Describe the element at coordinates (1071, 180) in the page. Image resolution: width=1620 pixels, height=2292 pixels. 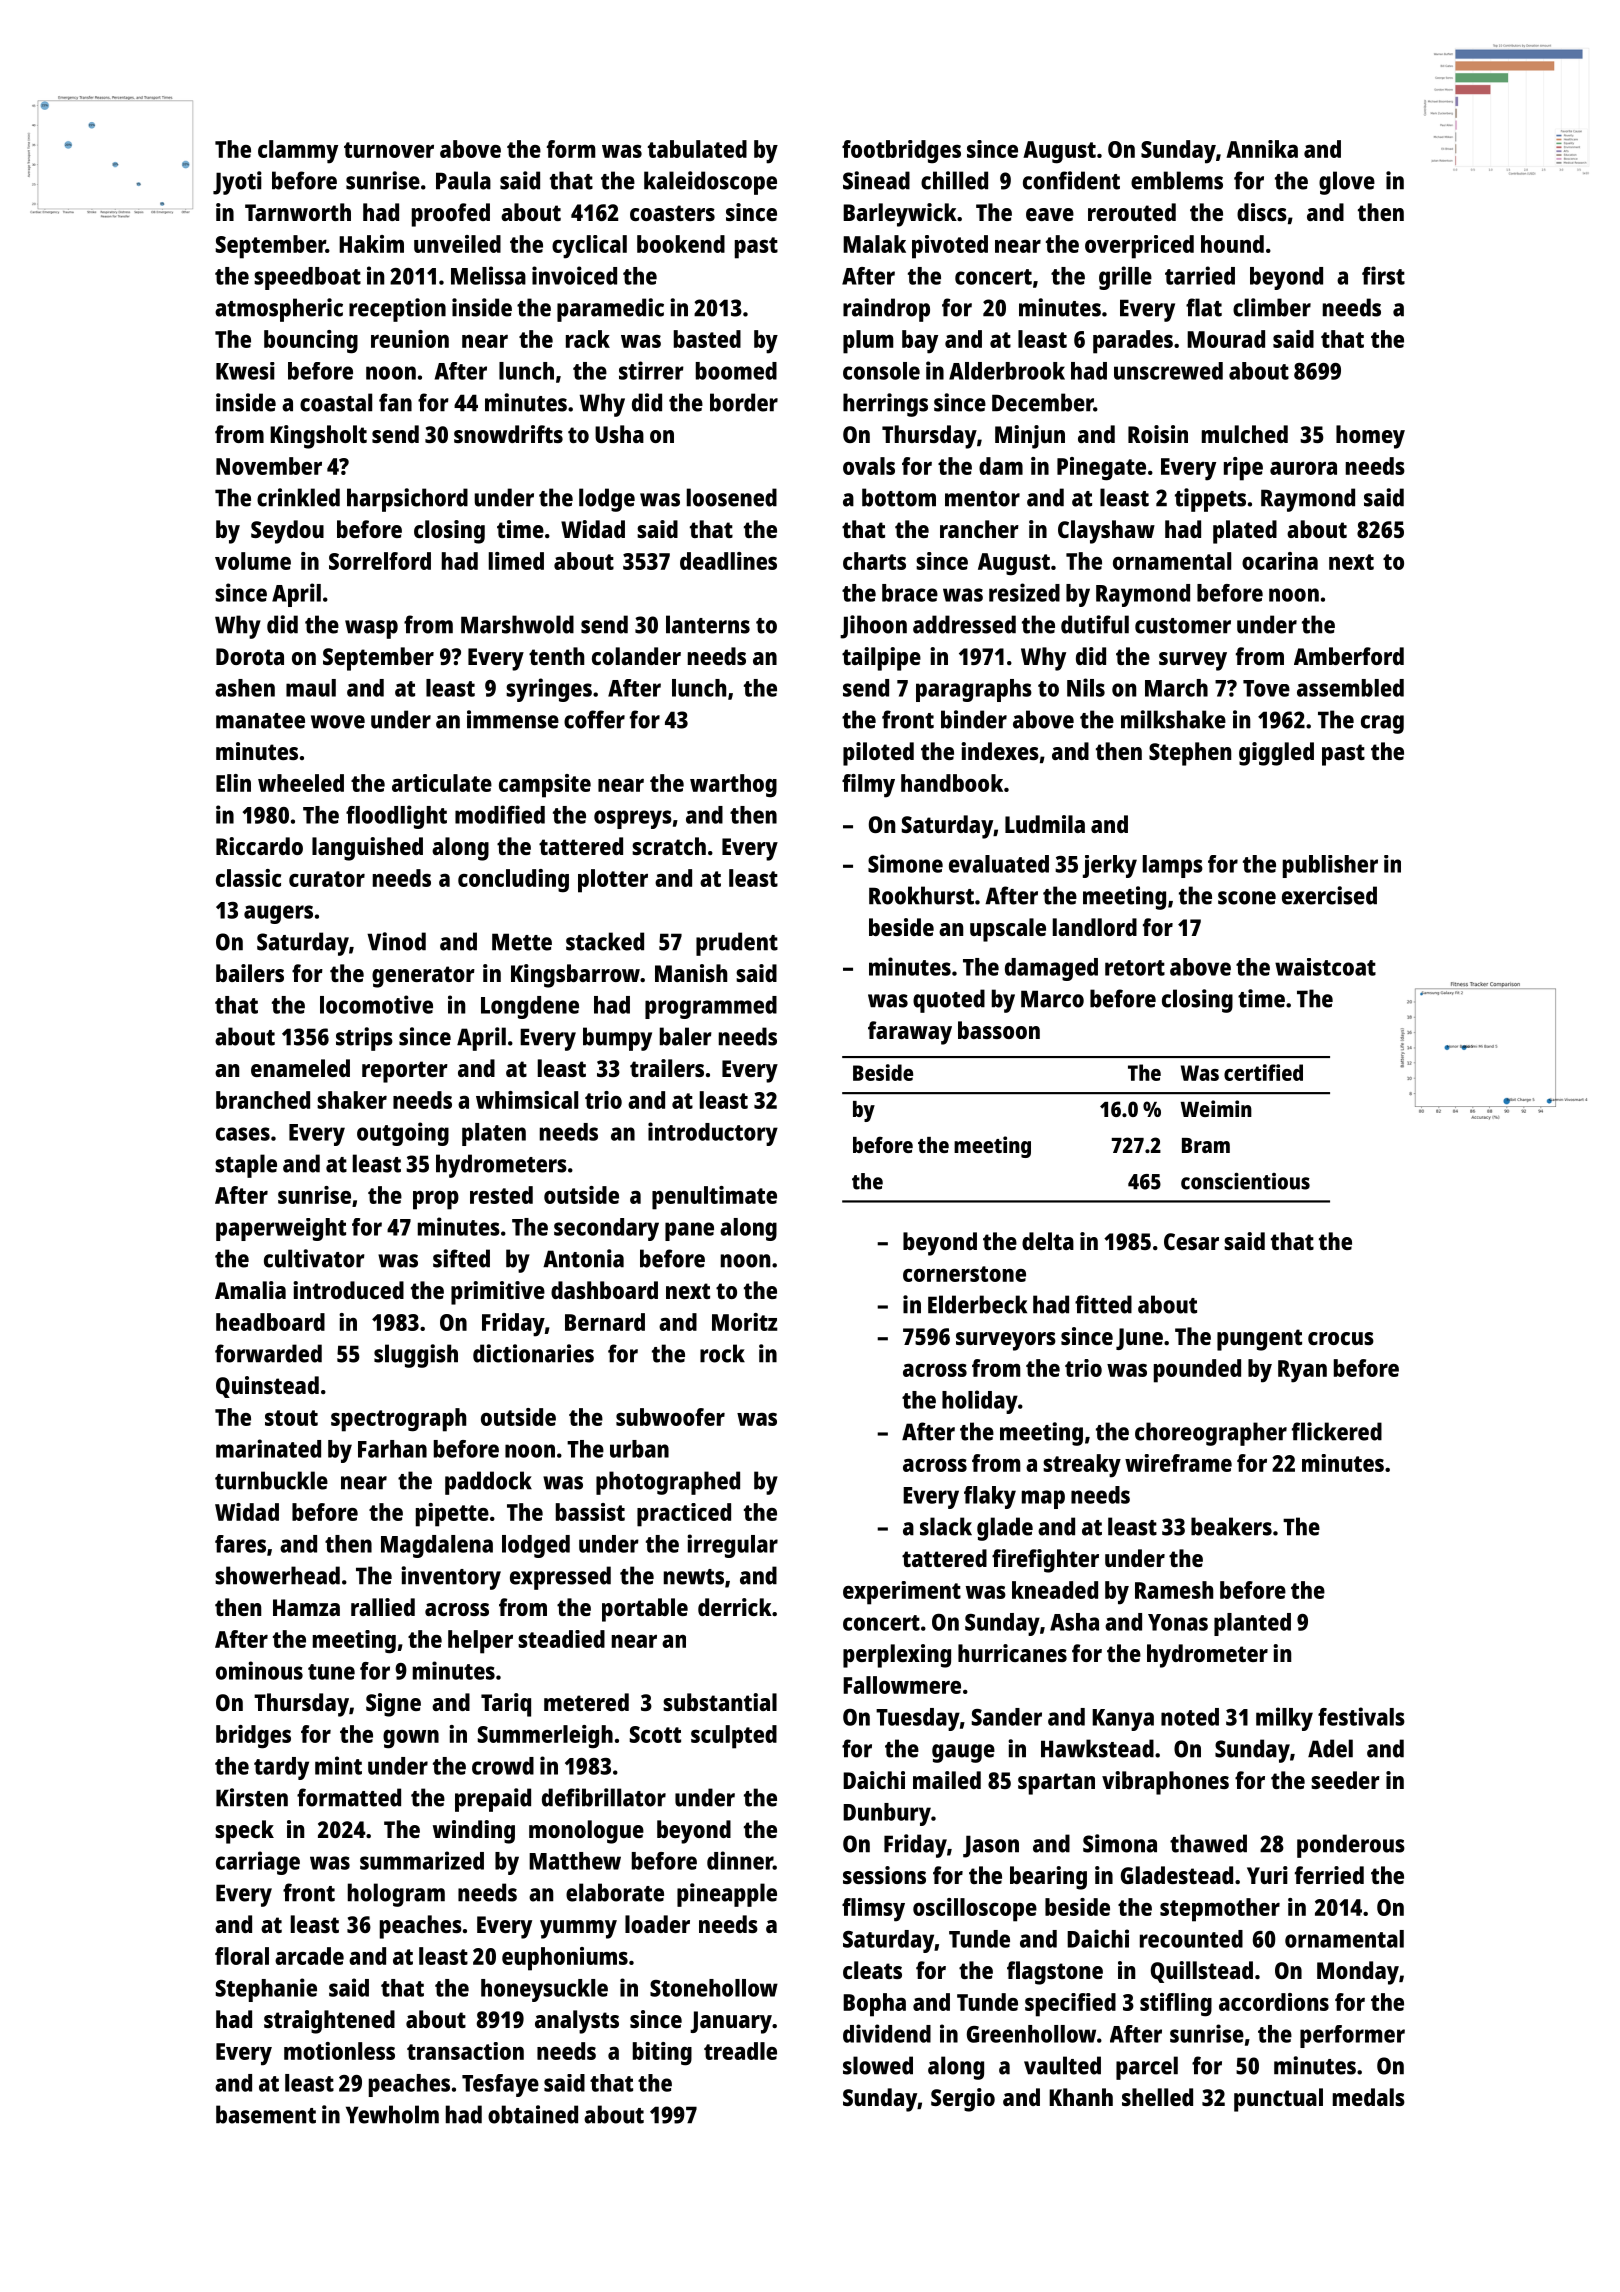
I see `confident` at that location.
